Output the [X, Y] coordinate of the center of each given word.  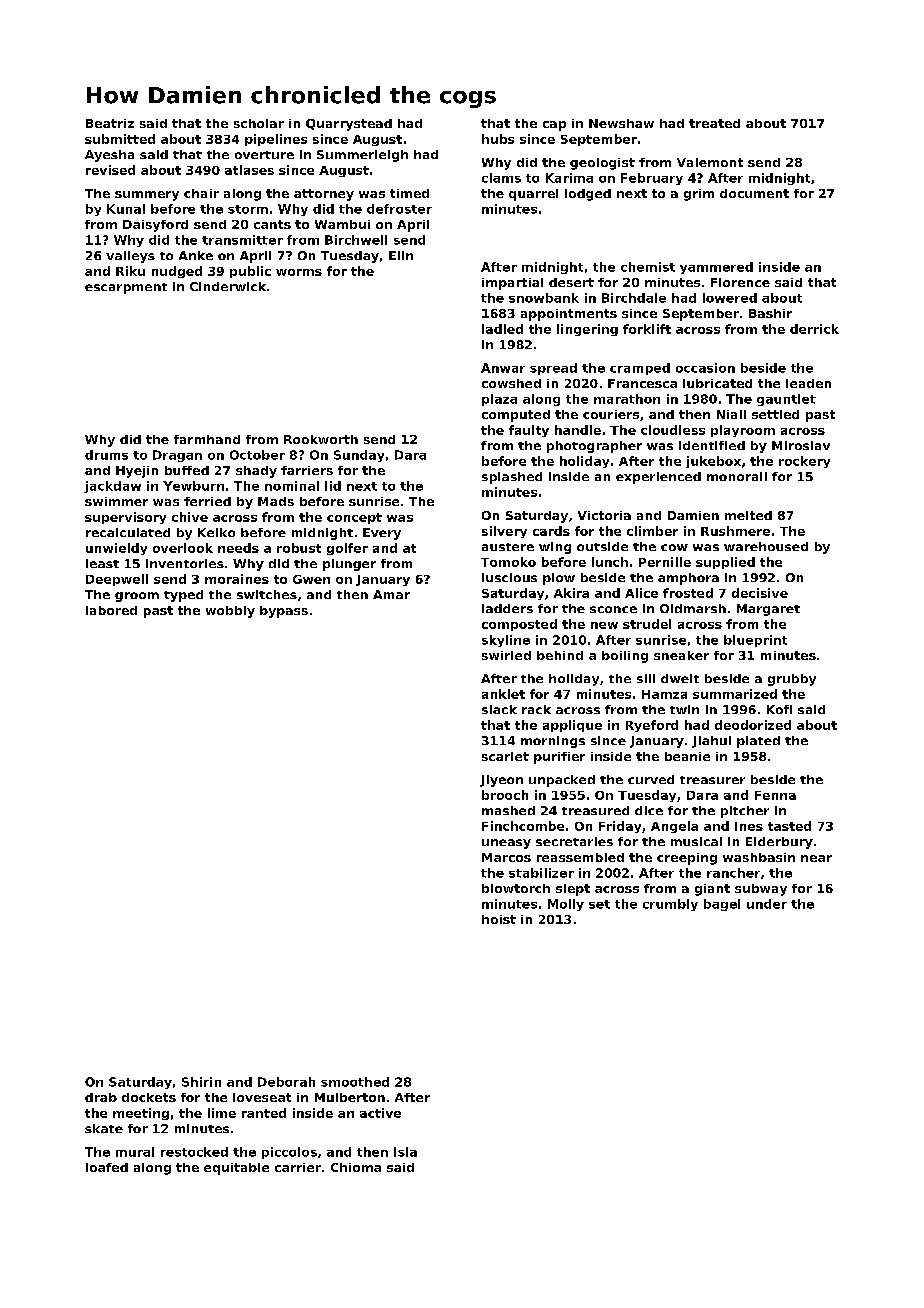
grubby [792, 680]
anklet [503, 694]
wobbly [230, 612]
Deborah [286, 1082]
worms [299, 272]
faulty [529, 431]
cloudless [673, 430]
